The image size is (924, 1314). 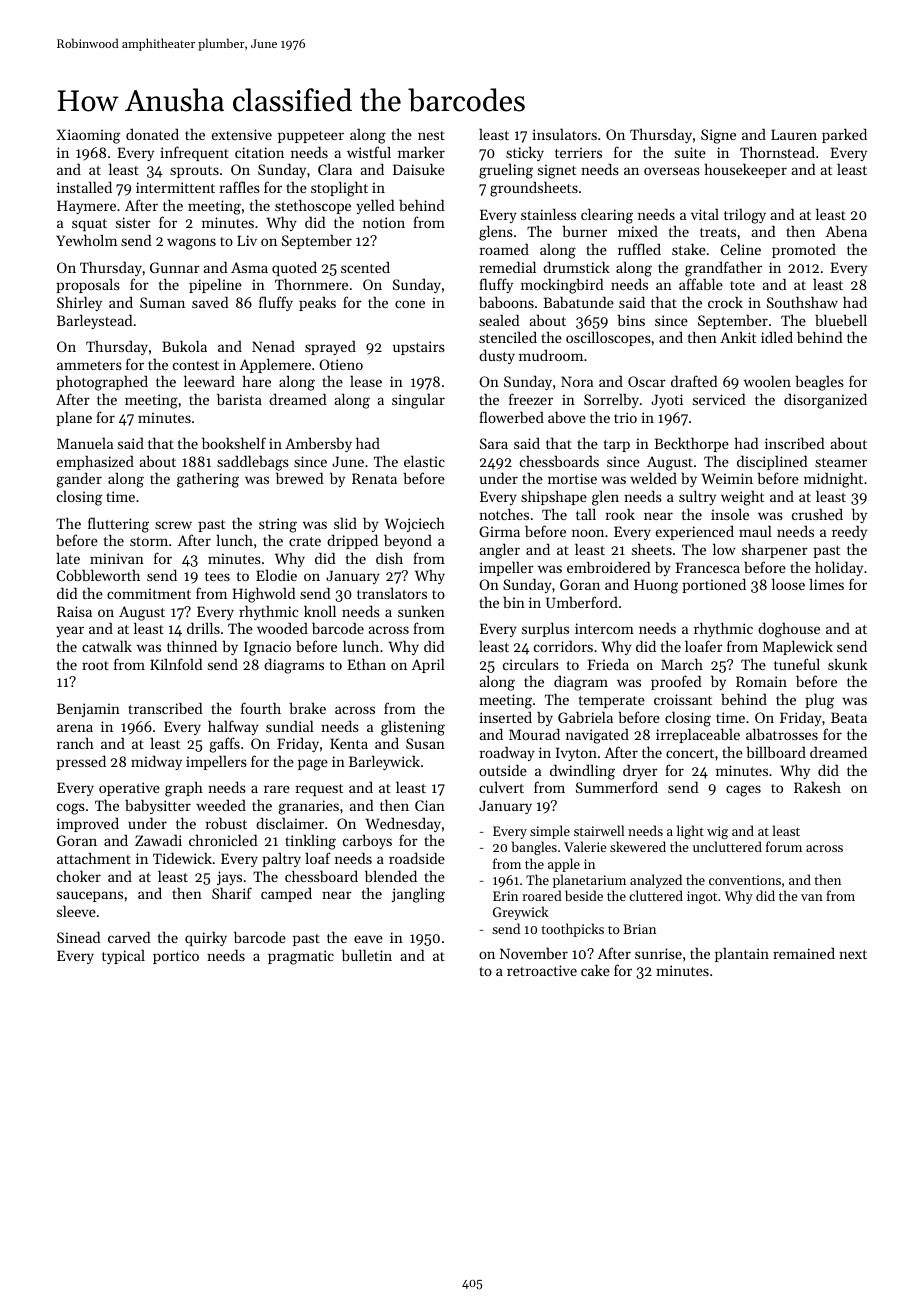 What do you see at coordinates (165, 708) in the screenshot?
I see `transcribed` at bounding box center [165, 708].
